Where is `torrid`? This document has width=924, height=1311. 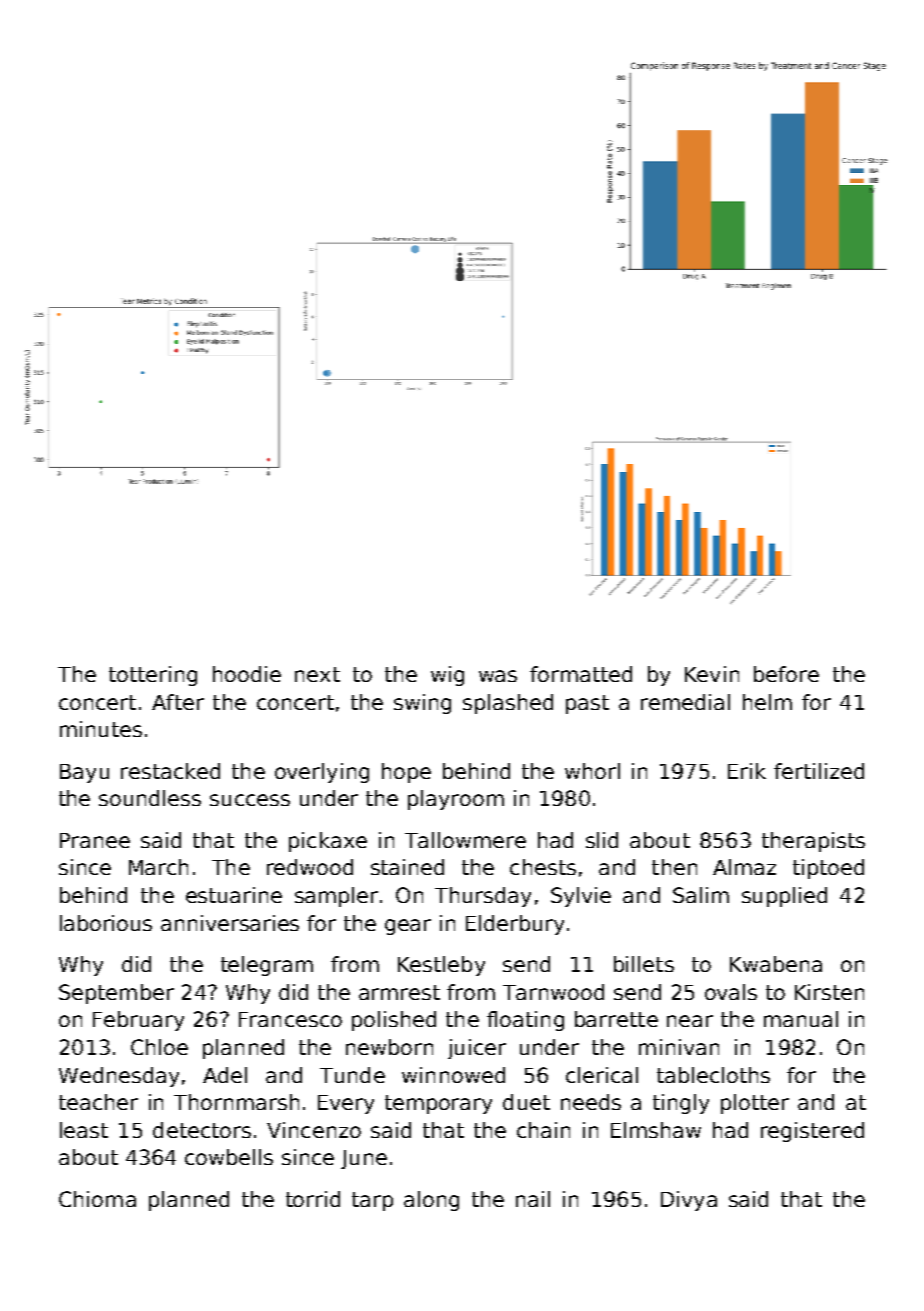 torrid is located at coordinates (313, 1199).
